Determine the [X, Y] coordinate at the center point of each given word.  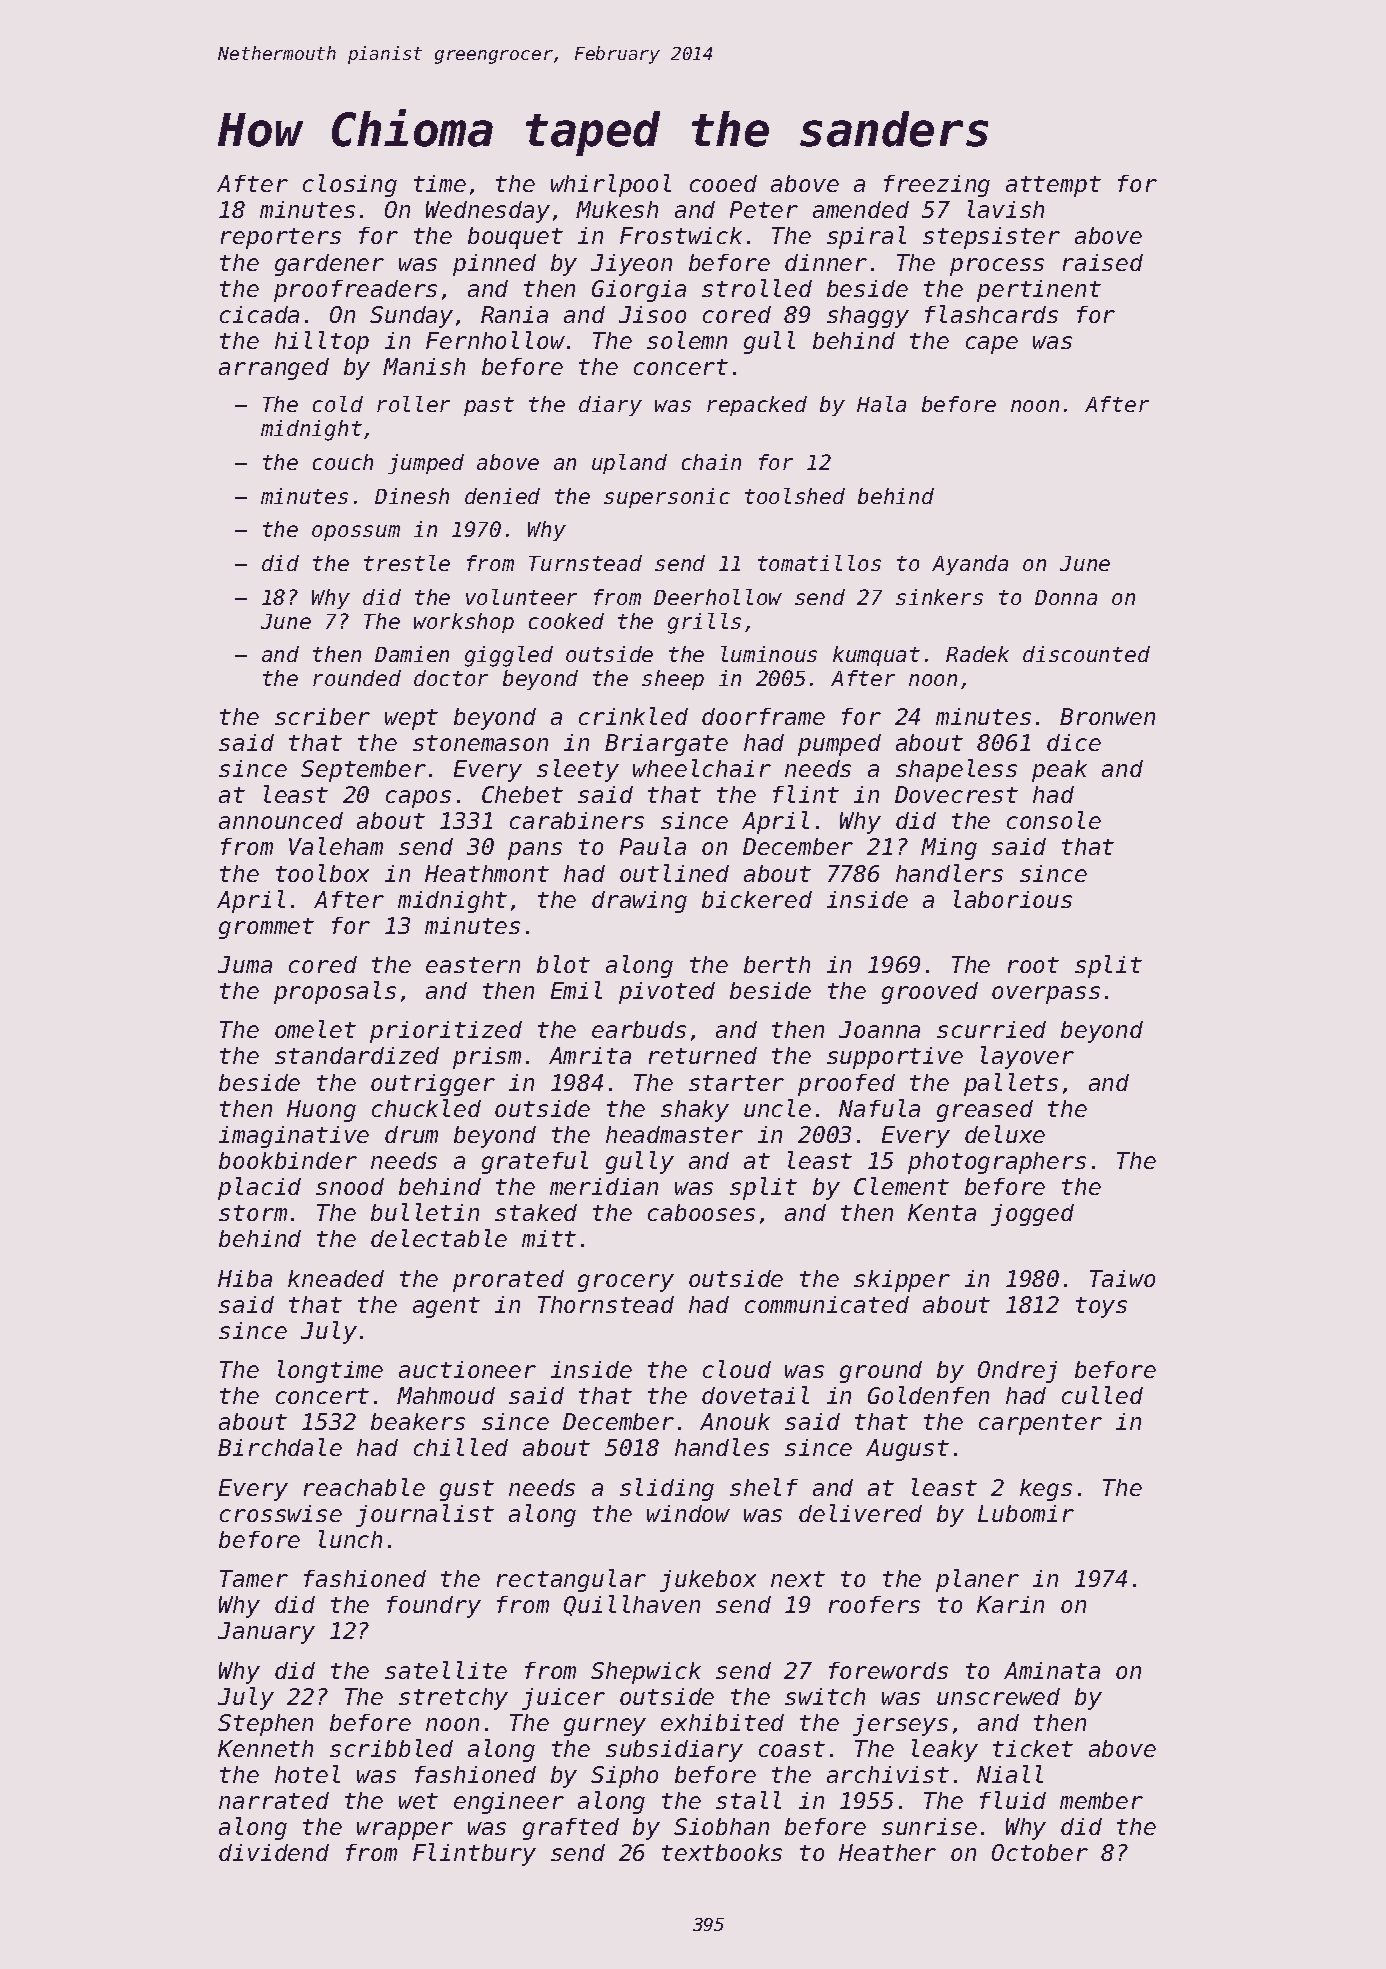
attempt [1053, 186]
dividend [274, 1852]
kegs [1046, 1490]
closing [350, 185]
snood [350, 1186]
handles [722, 1447]
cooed [723, 183]
